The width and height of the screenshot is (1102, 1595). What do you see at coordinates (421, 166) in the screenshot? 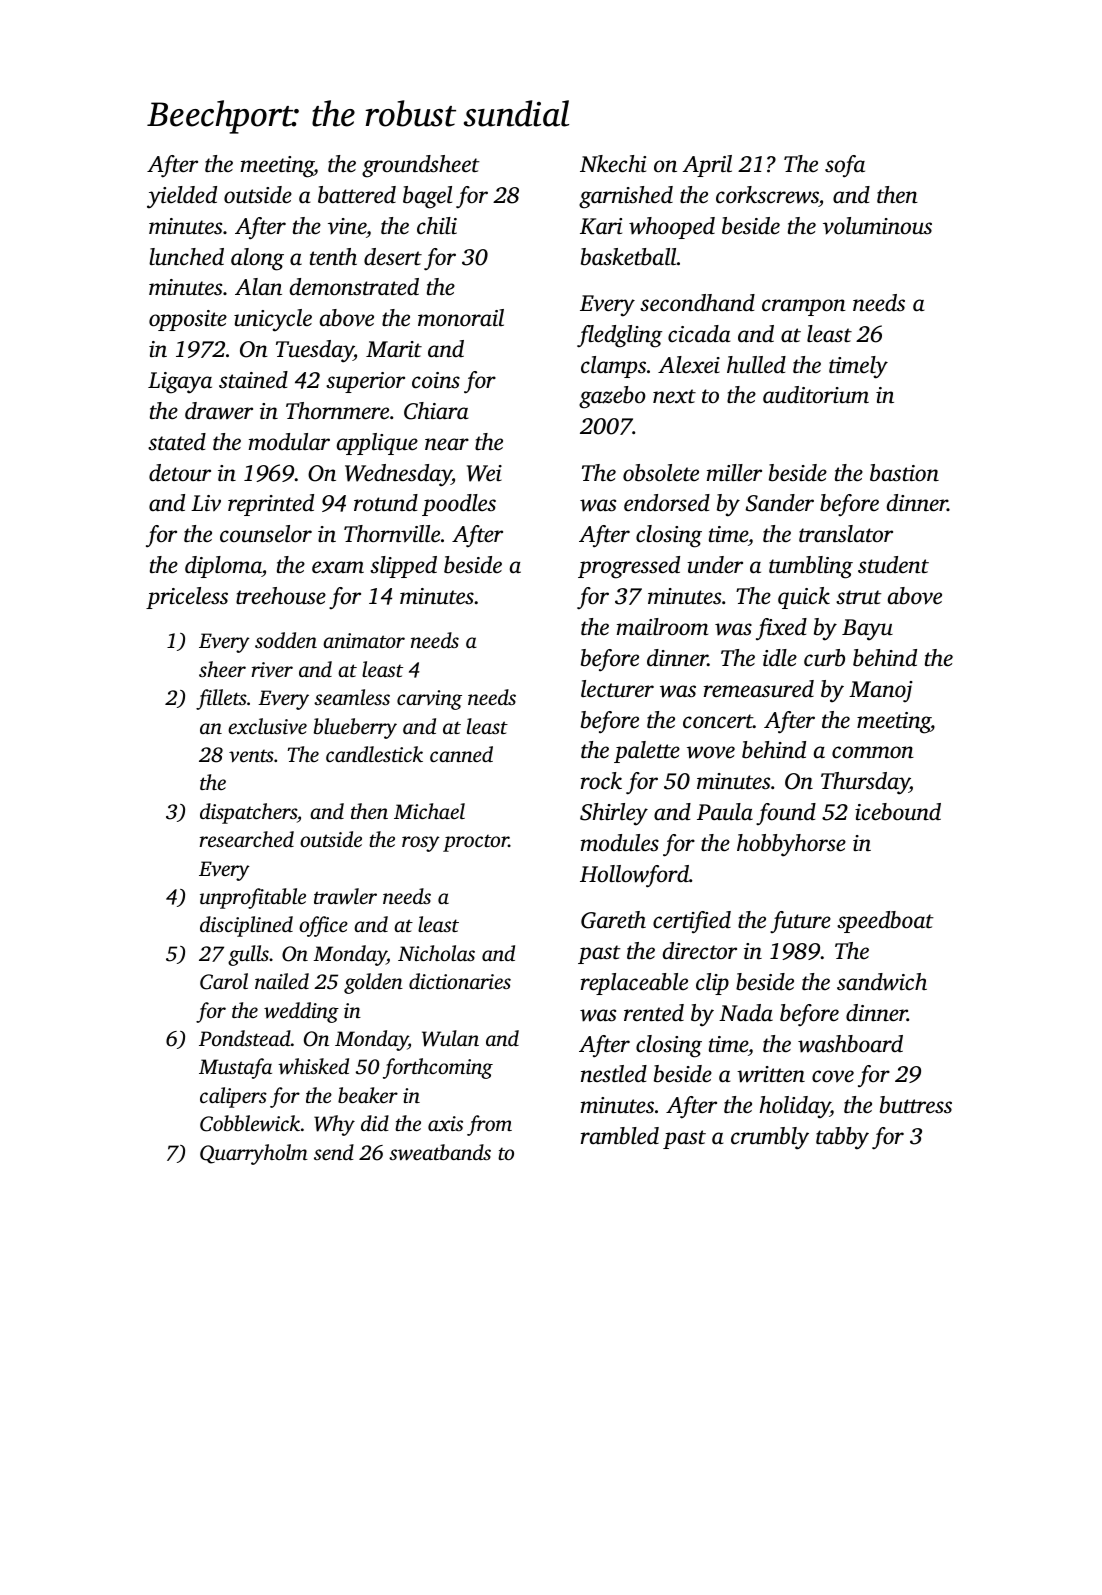
I see `groundsheet` at bounding box center [421, 166].
